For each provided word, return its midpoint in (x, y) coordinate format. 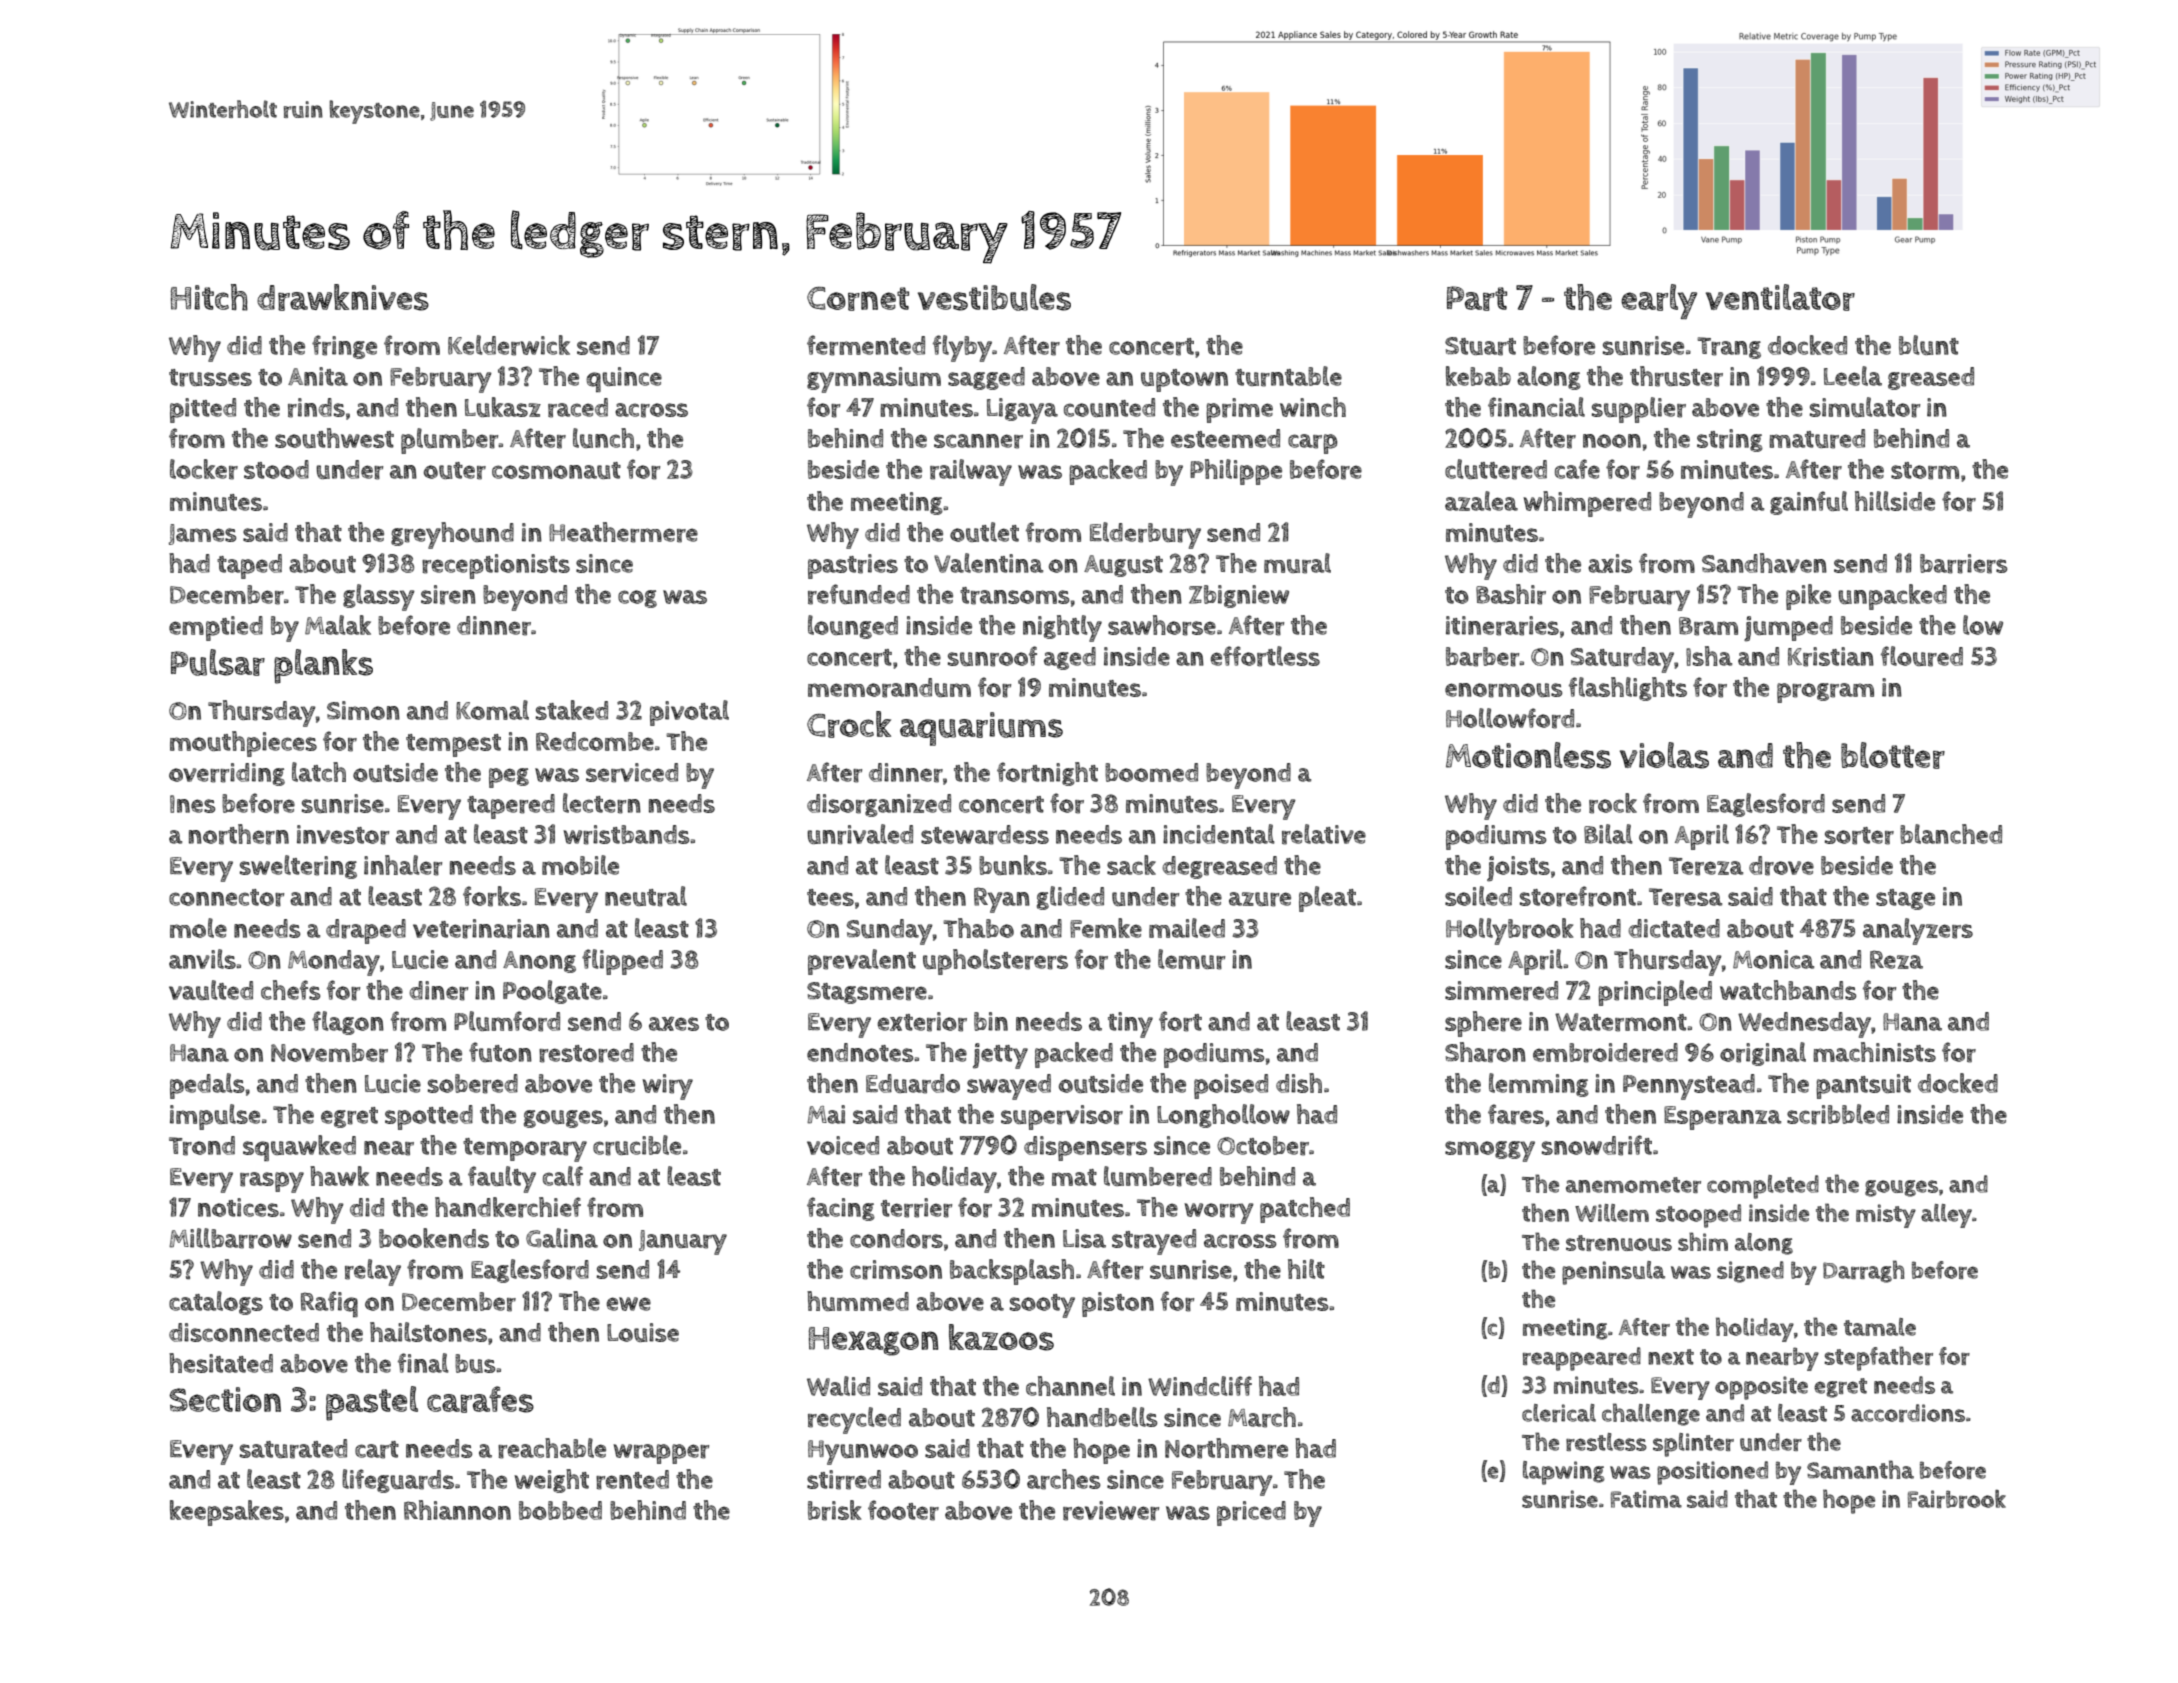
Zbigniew (1239, 596)
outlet (984, 532)
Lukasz (503, 407)
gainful (1809, 503)
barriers (1963, 564)
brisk (834, 1510)
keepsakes (227, 1513)
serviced (632, 773)
